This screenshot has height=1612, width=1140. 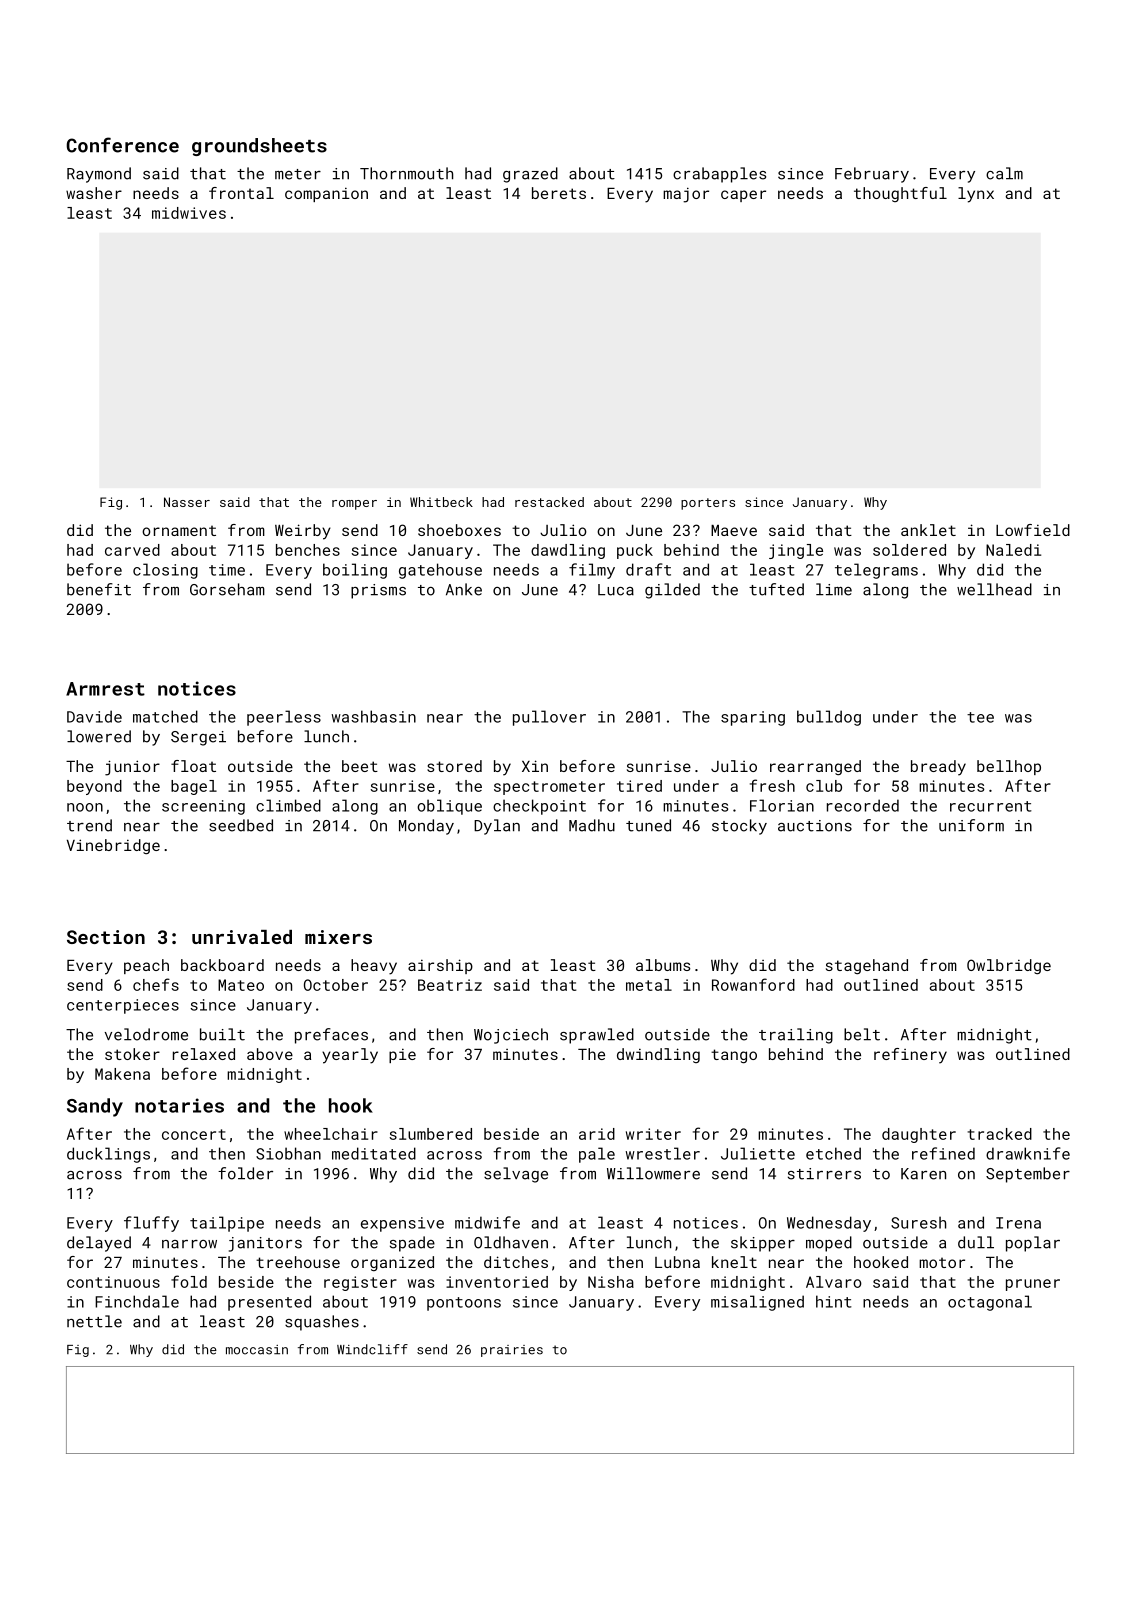 What do you see at coordinates (265, 1244) in the screenshot?
I see `janitors` at bounding box center [265, 1244].
